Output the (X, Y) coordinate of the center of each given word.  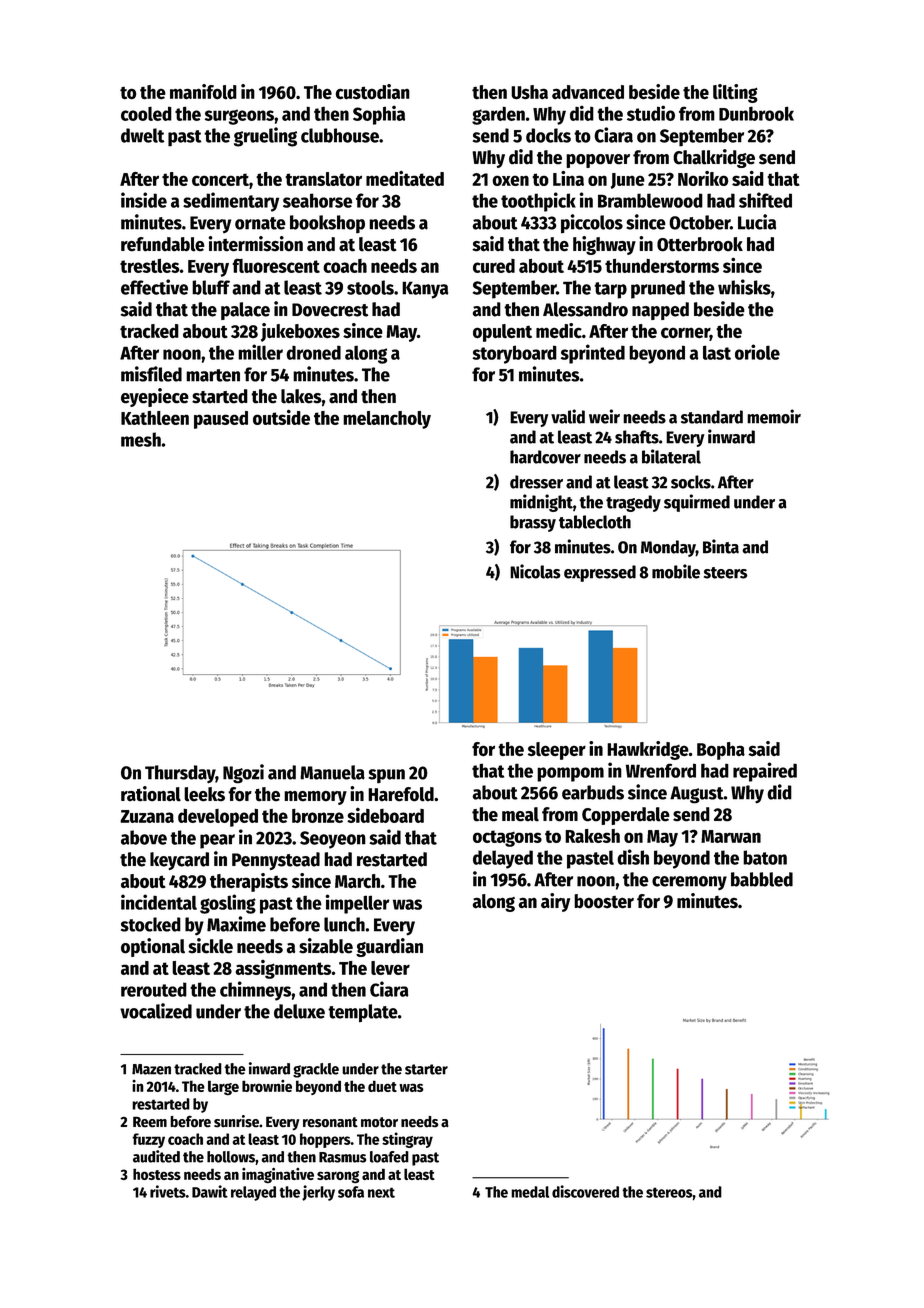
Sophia (379, 115)
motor (379, 1122)
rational (151, 794)
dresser (536, 482)
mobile (676, 571)
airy (555, 902)
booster (604, 901)
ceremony (689, 883)
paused (221, 420)
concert (220, 179)
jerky (318, 1193)
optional (153, 947)
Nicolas (535, 571)
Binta (721, 546)
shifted (765, 200)
